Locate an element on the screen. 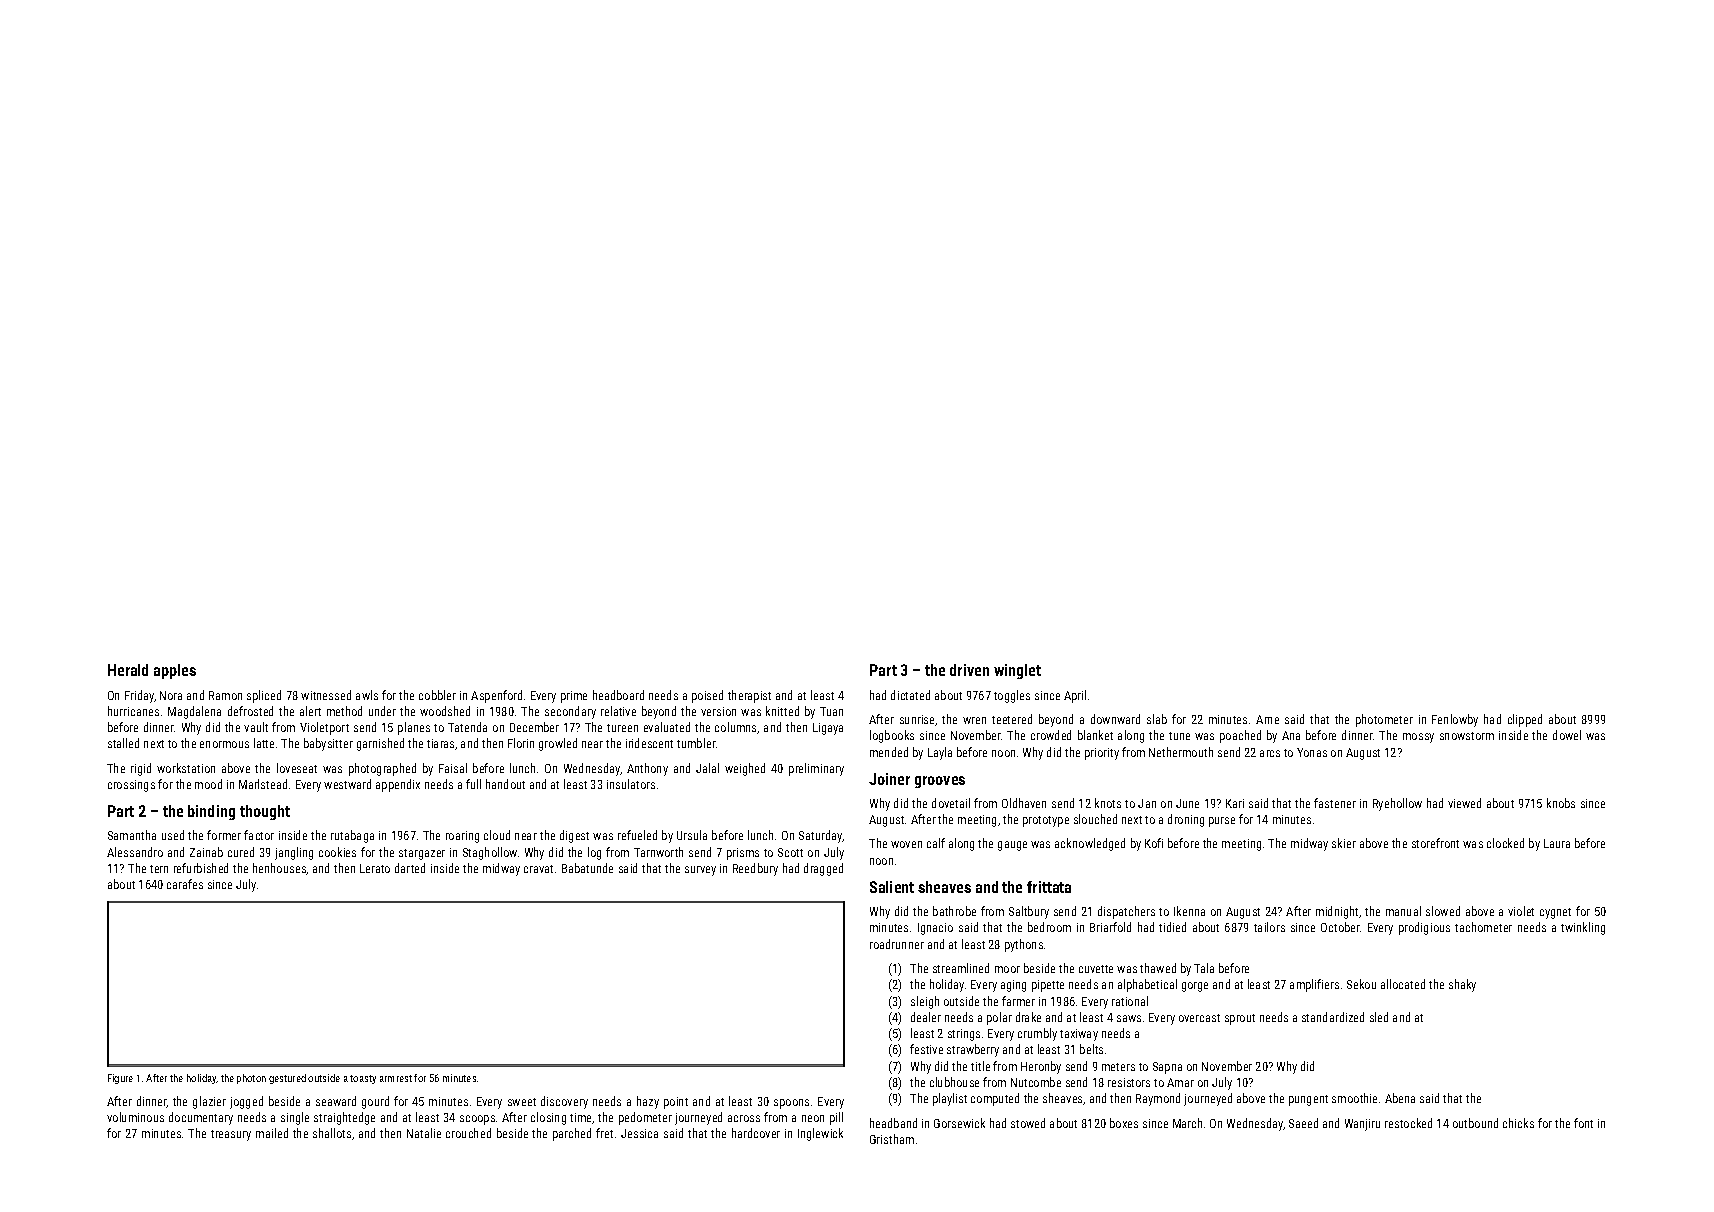 This screenshot has height=1212, width=1714. bathrobe is located at coordinates (954, 911).
